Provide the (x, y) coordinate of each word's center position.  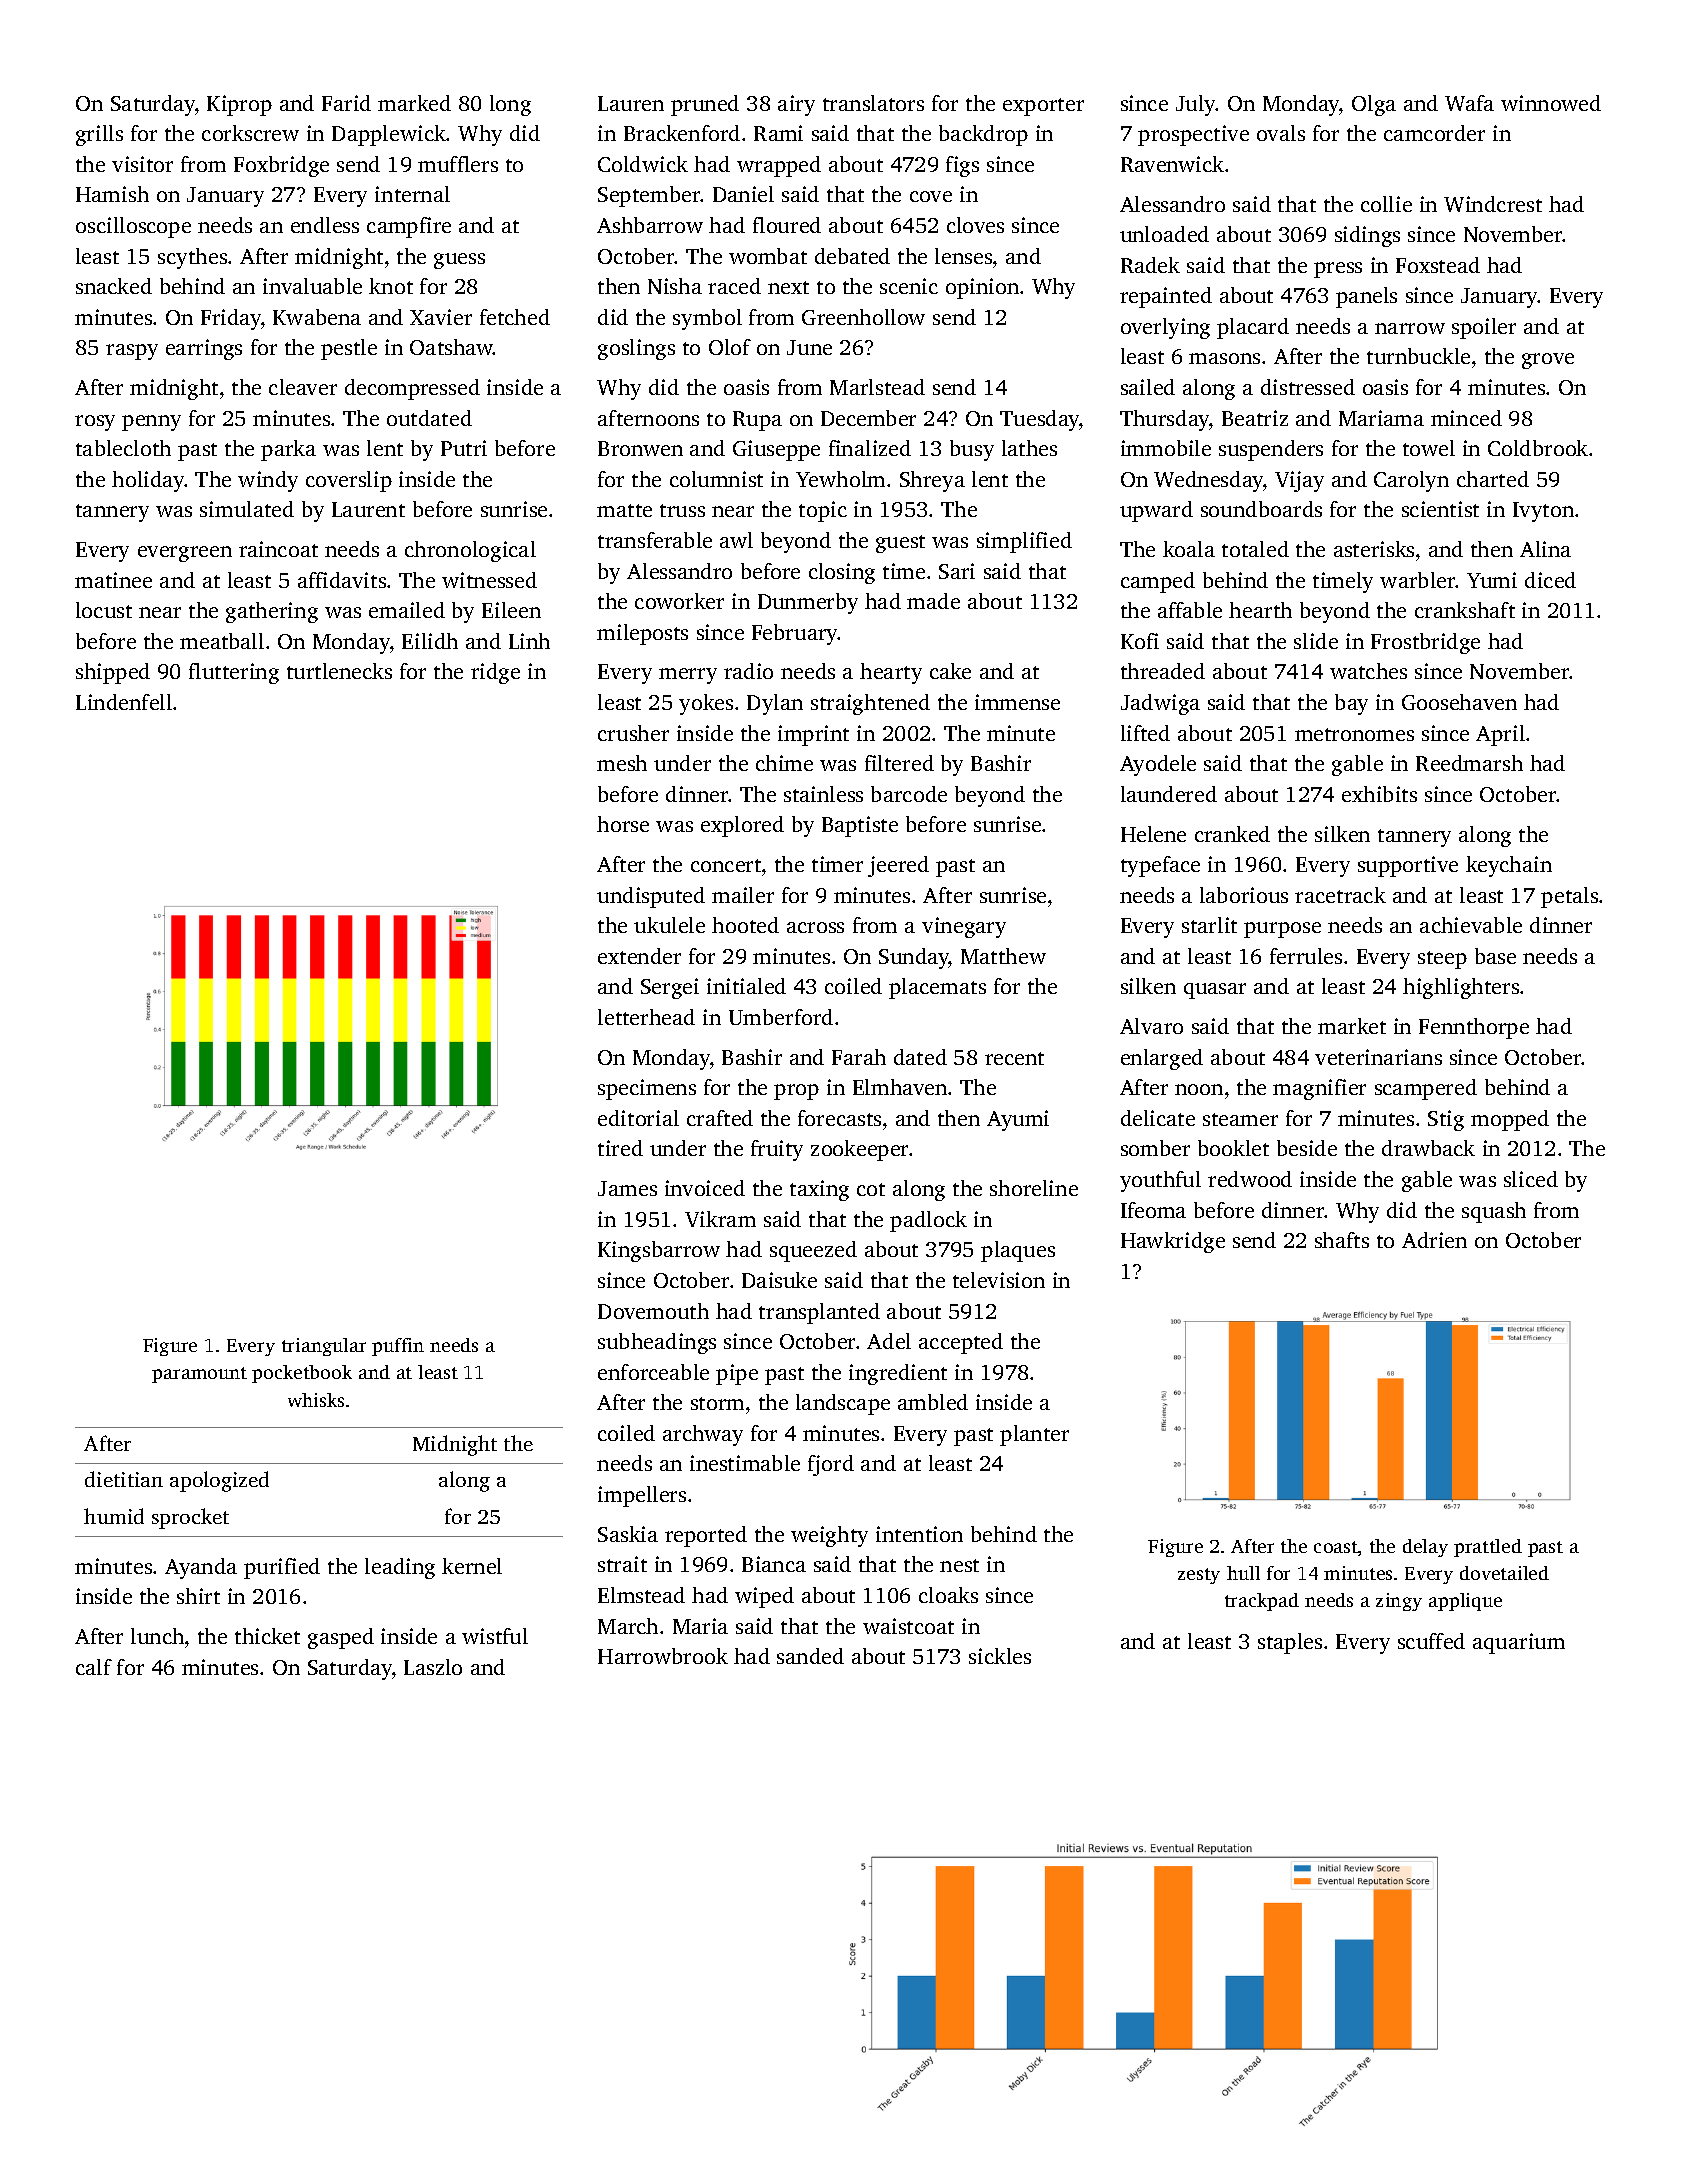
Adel (889, 1341)
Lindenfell (124, 702)
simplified (1024, 542)
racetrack (1340, 895)
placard (1253, 328)
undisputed (651, 897)
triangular (324, 1347)
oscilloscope (133, 227)
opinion (982, 288)
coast (1336, 1547)
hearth (1260, 610)
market (1352, 1026)
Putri (464, 448)
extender (639, 956)
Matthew (1003, 956)
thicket (267, 1636)
